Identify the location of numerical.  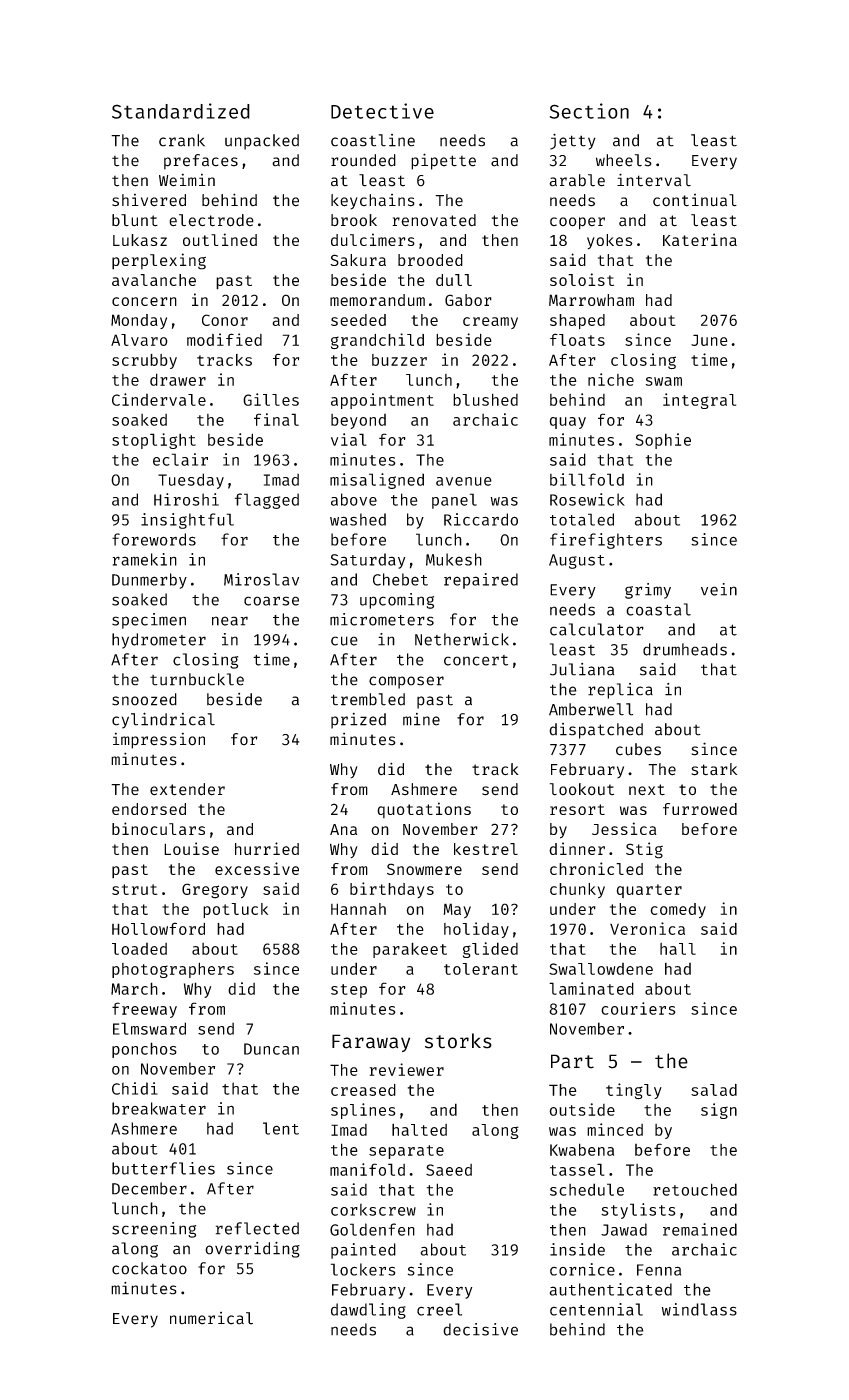
(211, 1318).
